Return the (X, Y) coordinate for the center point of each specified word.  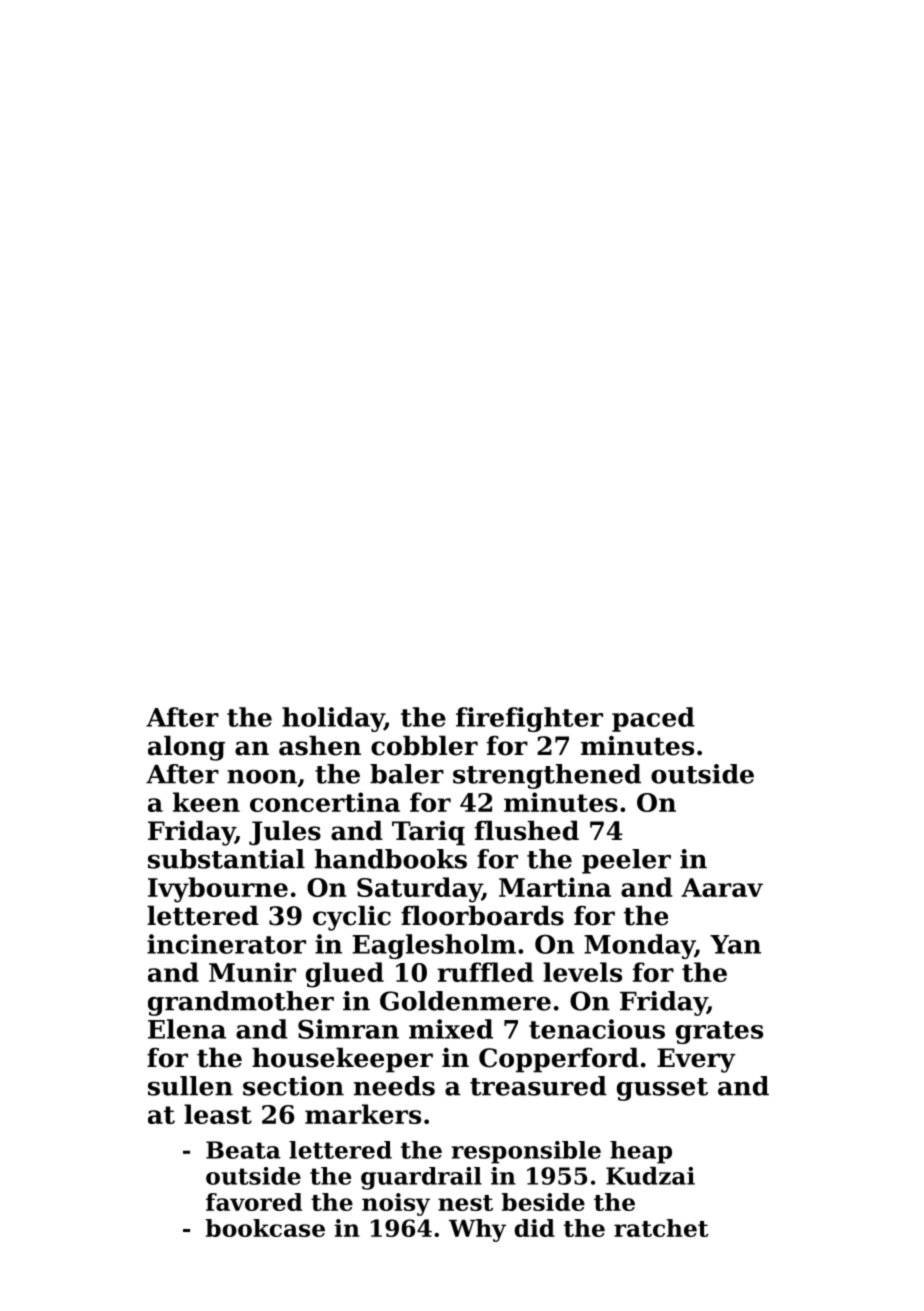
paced (653, 719)
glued (345, 975)
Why (477, 1230)
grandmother (241, 1003)
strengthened (547, 776)
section (293, 1086)
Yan (735, 944)
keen (206, 802)
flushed (527, 830)
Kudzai (650, 1176)
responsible (526, 1152)
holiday (333, 719)
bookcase (265, 1228)
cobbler (424, 745)
